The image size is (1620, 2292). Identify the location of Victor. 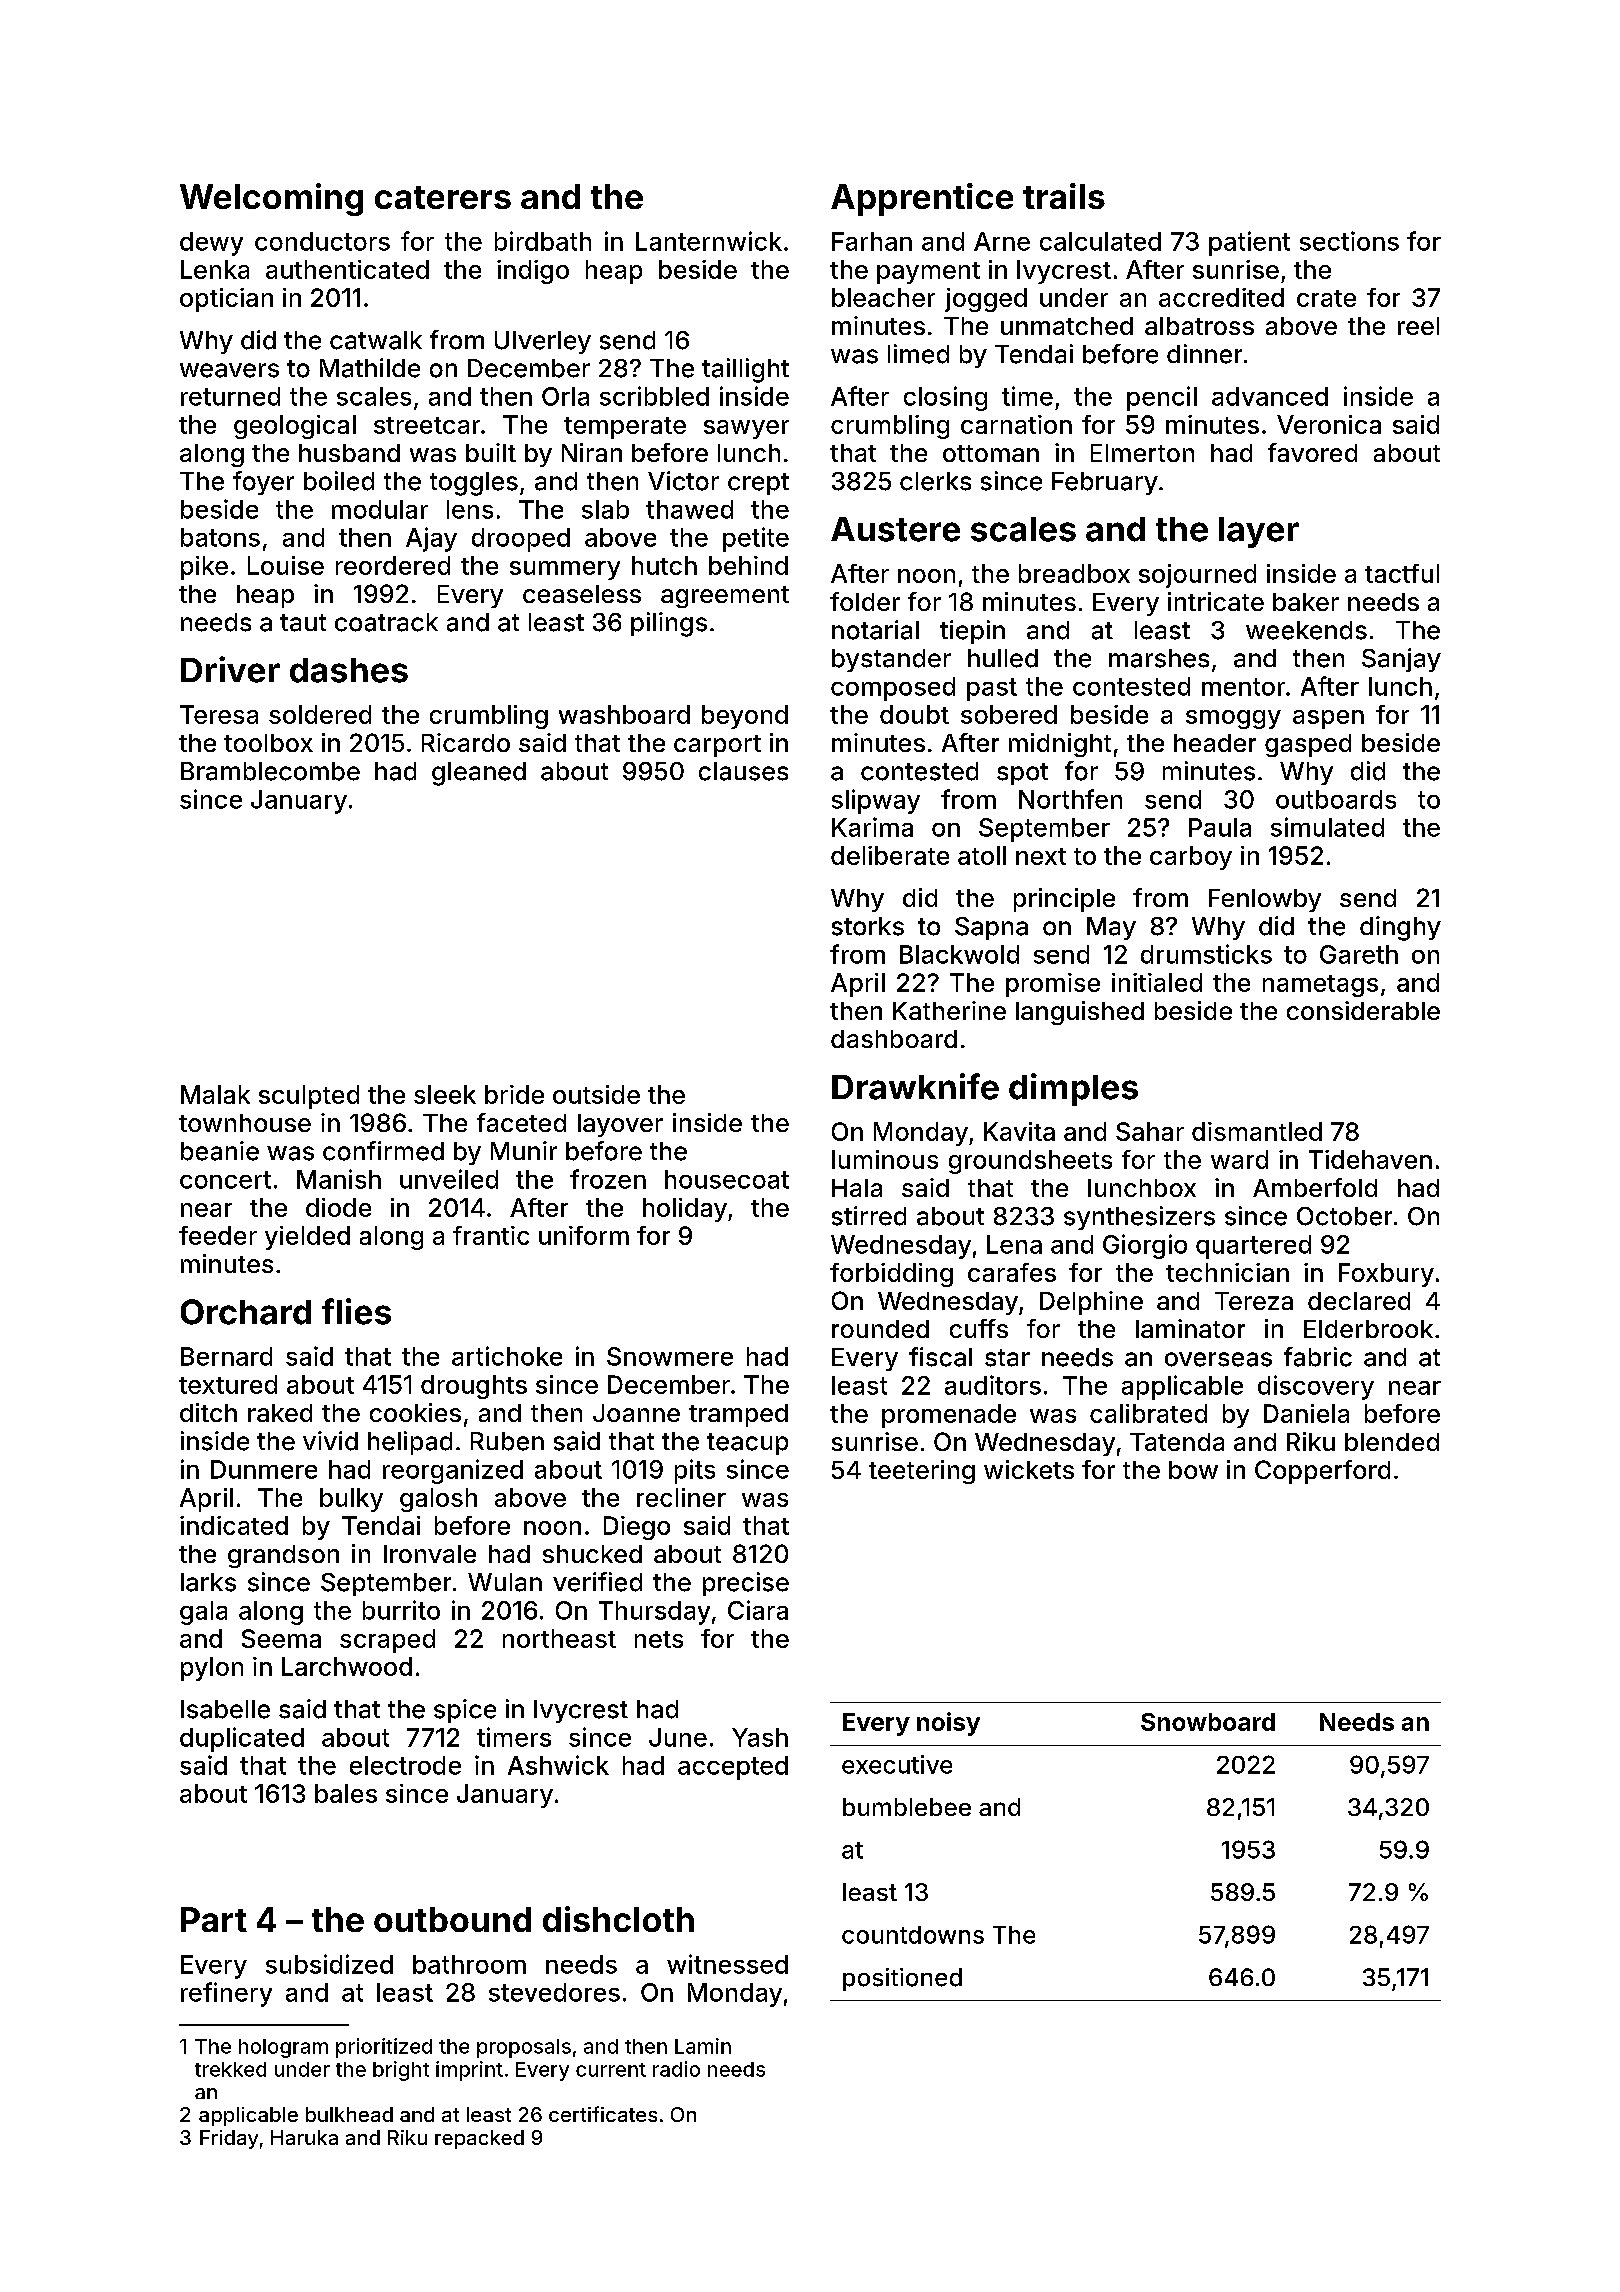
(683, 481).
